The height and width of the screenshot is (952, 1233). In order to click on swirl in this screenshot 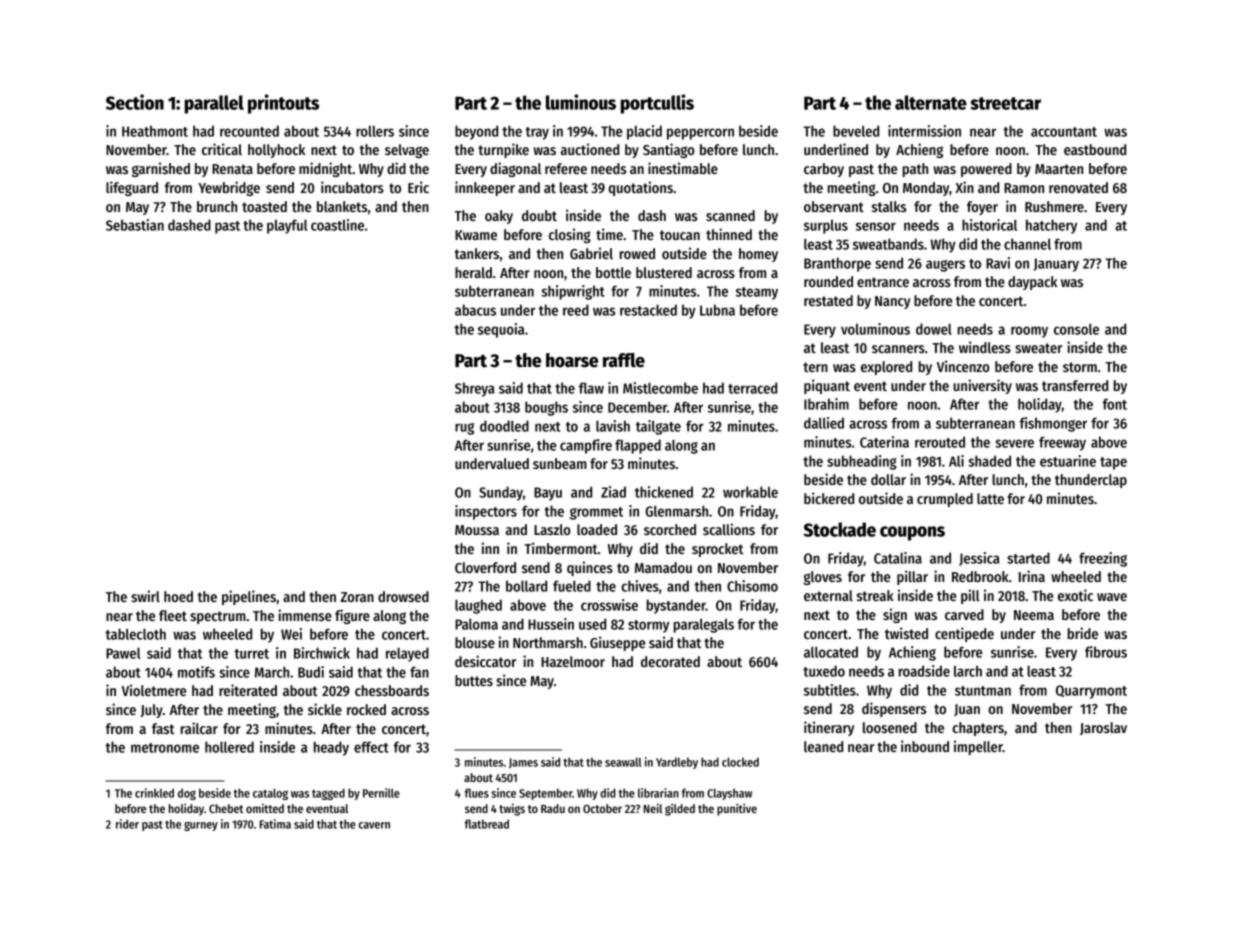, I will do `click(145, 596)`.
